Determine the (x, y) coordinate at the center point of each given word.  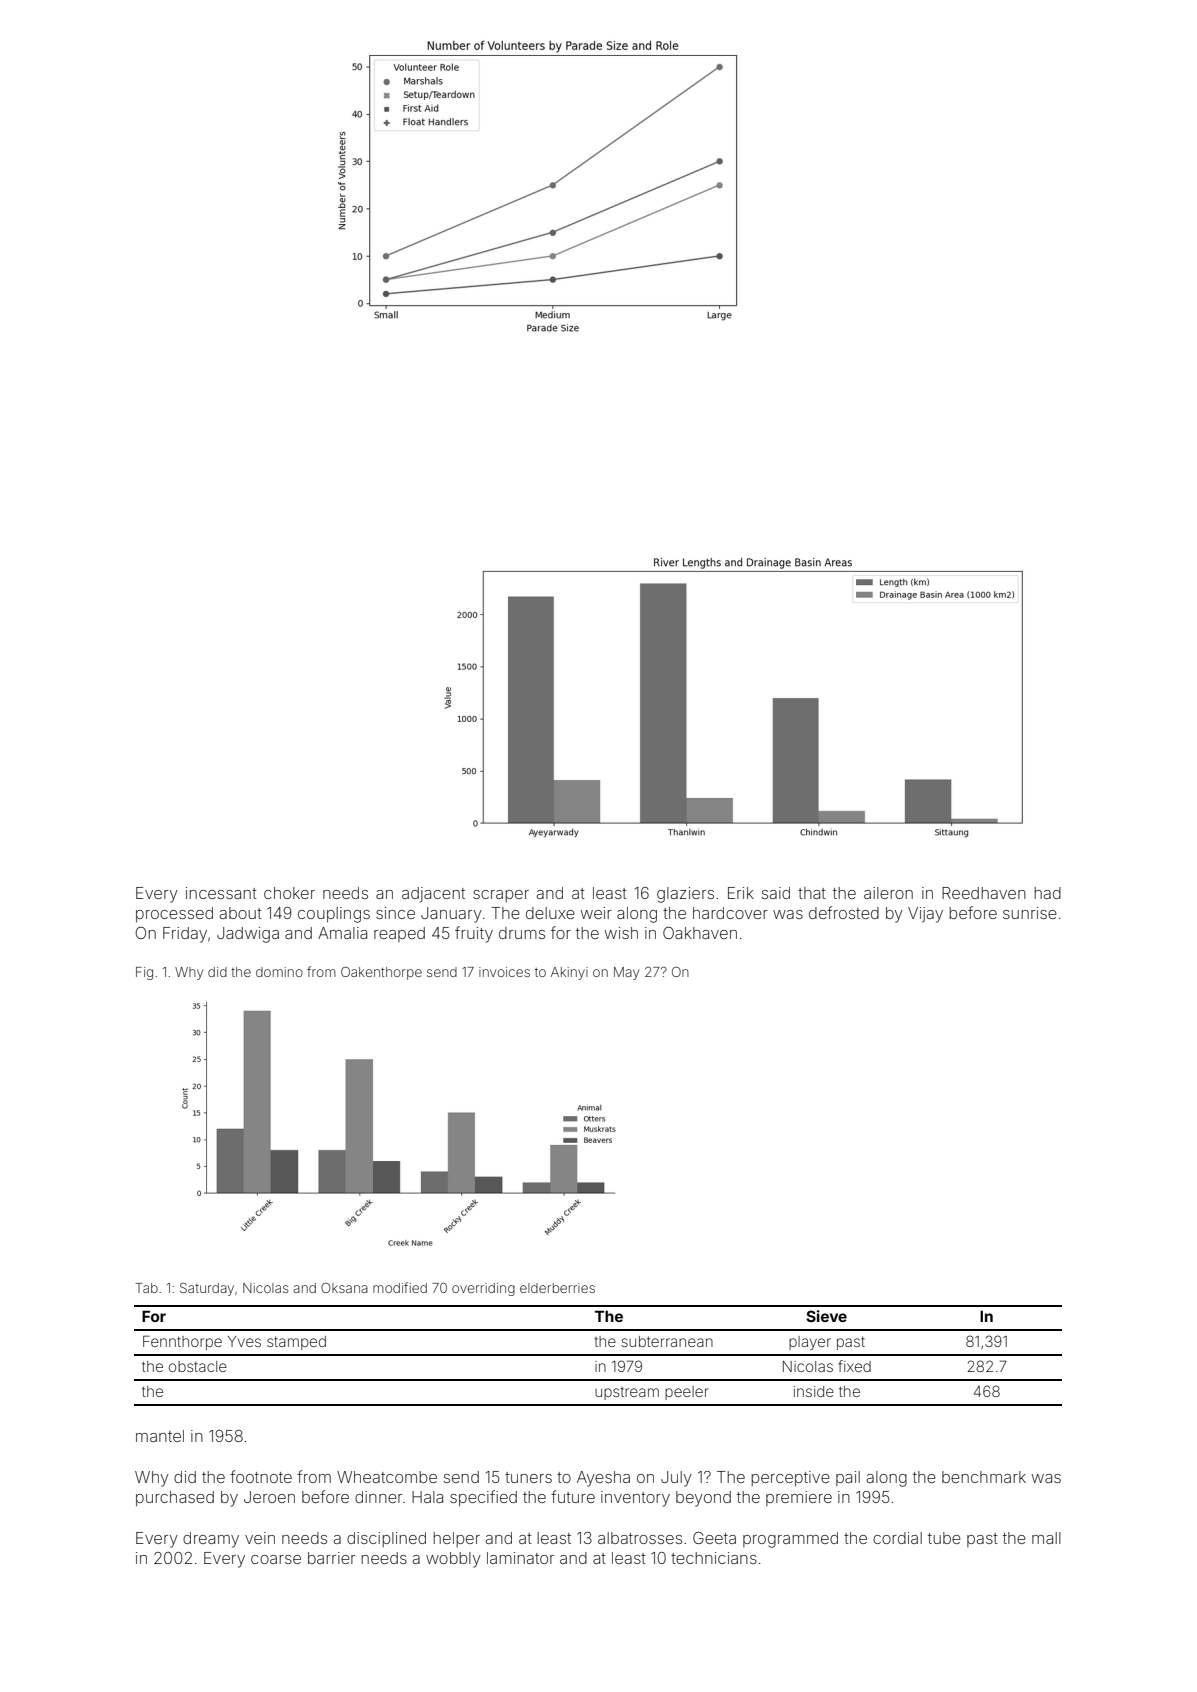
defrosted (844, 912)
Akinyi (569, 973)
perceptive (790, 1479)
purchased (175, 1499)
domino (279, 972)
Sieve (826, 1316)
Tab (146, 1288)
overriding (483, 1289)
